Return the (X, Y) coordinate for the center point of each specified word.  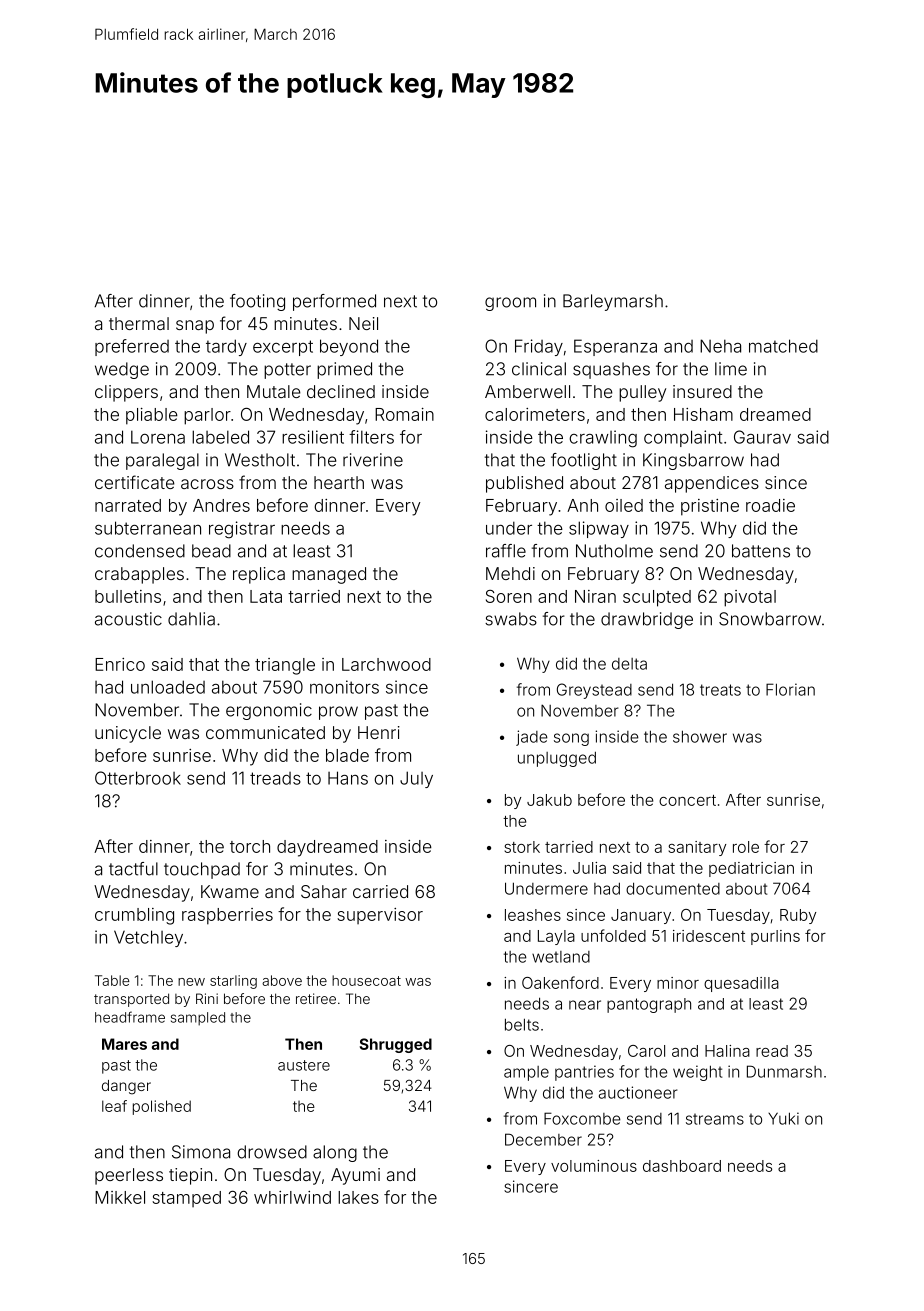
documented (673, 888)
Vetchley (148, 938)
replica (259, 575)
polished (162, 1107)
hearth (339, 482)
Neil (363, 323)
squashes (611, 370)
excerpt (283, 348)
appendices (712, 484)
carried (380, 891)
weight (697, 1073)
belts (522, 1024)
